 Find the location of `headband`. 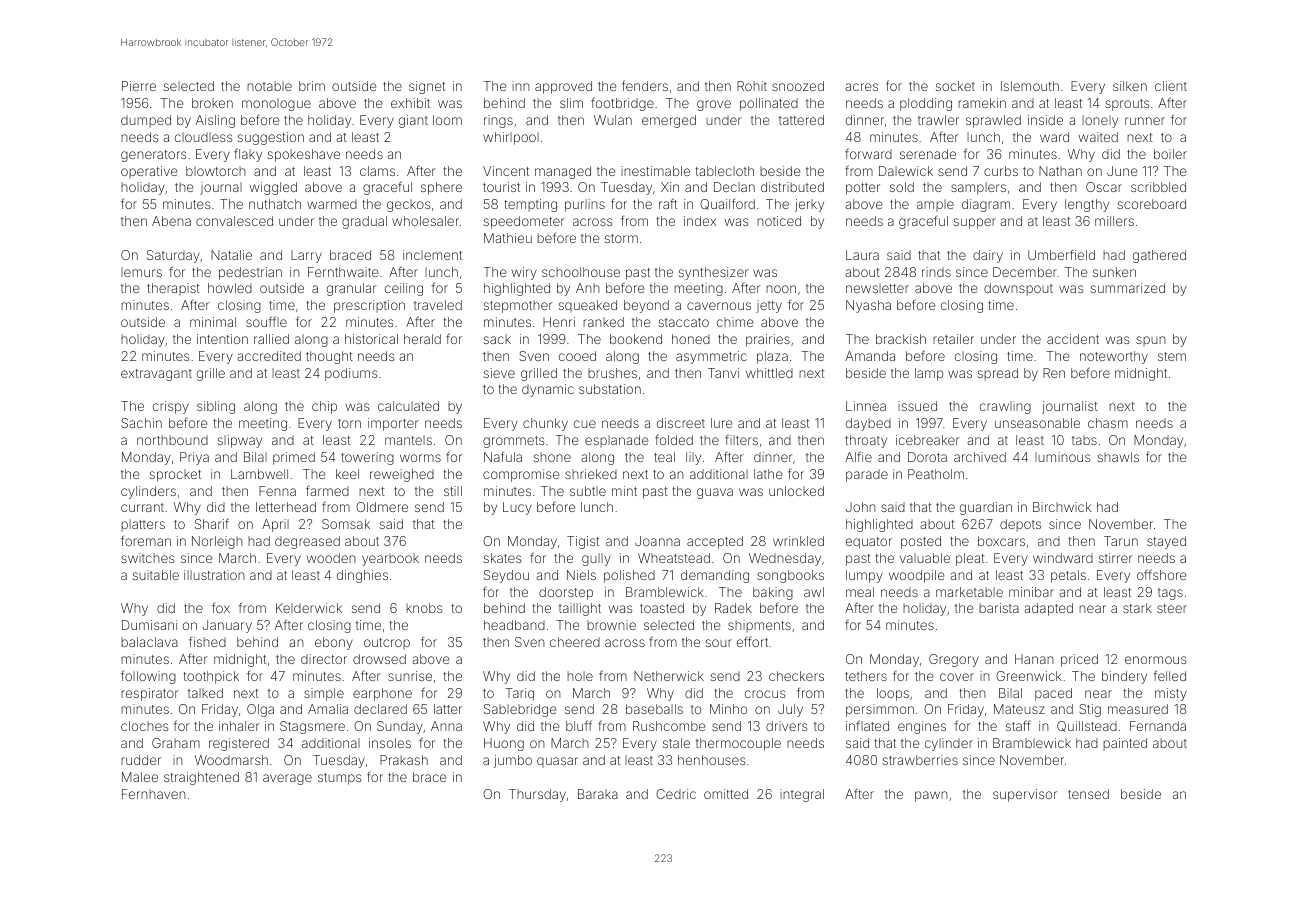

headband is located at coordinates (514, 625).
